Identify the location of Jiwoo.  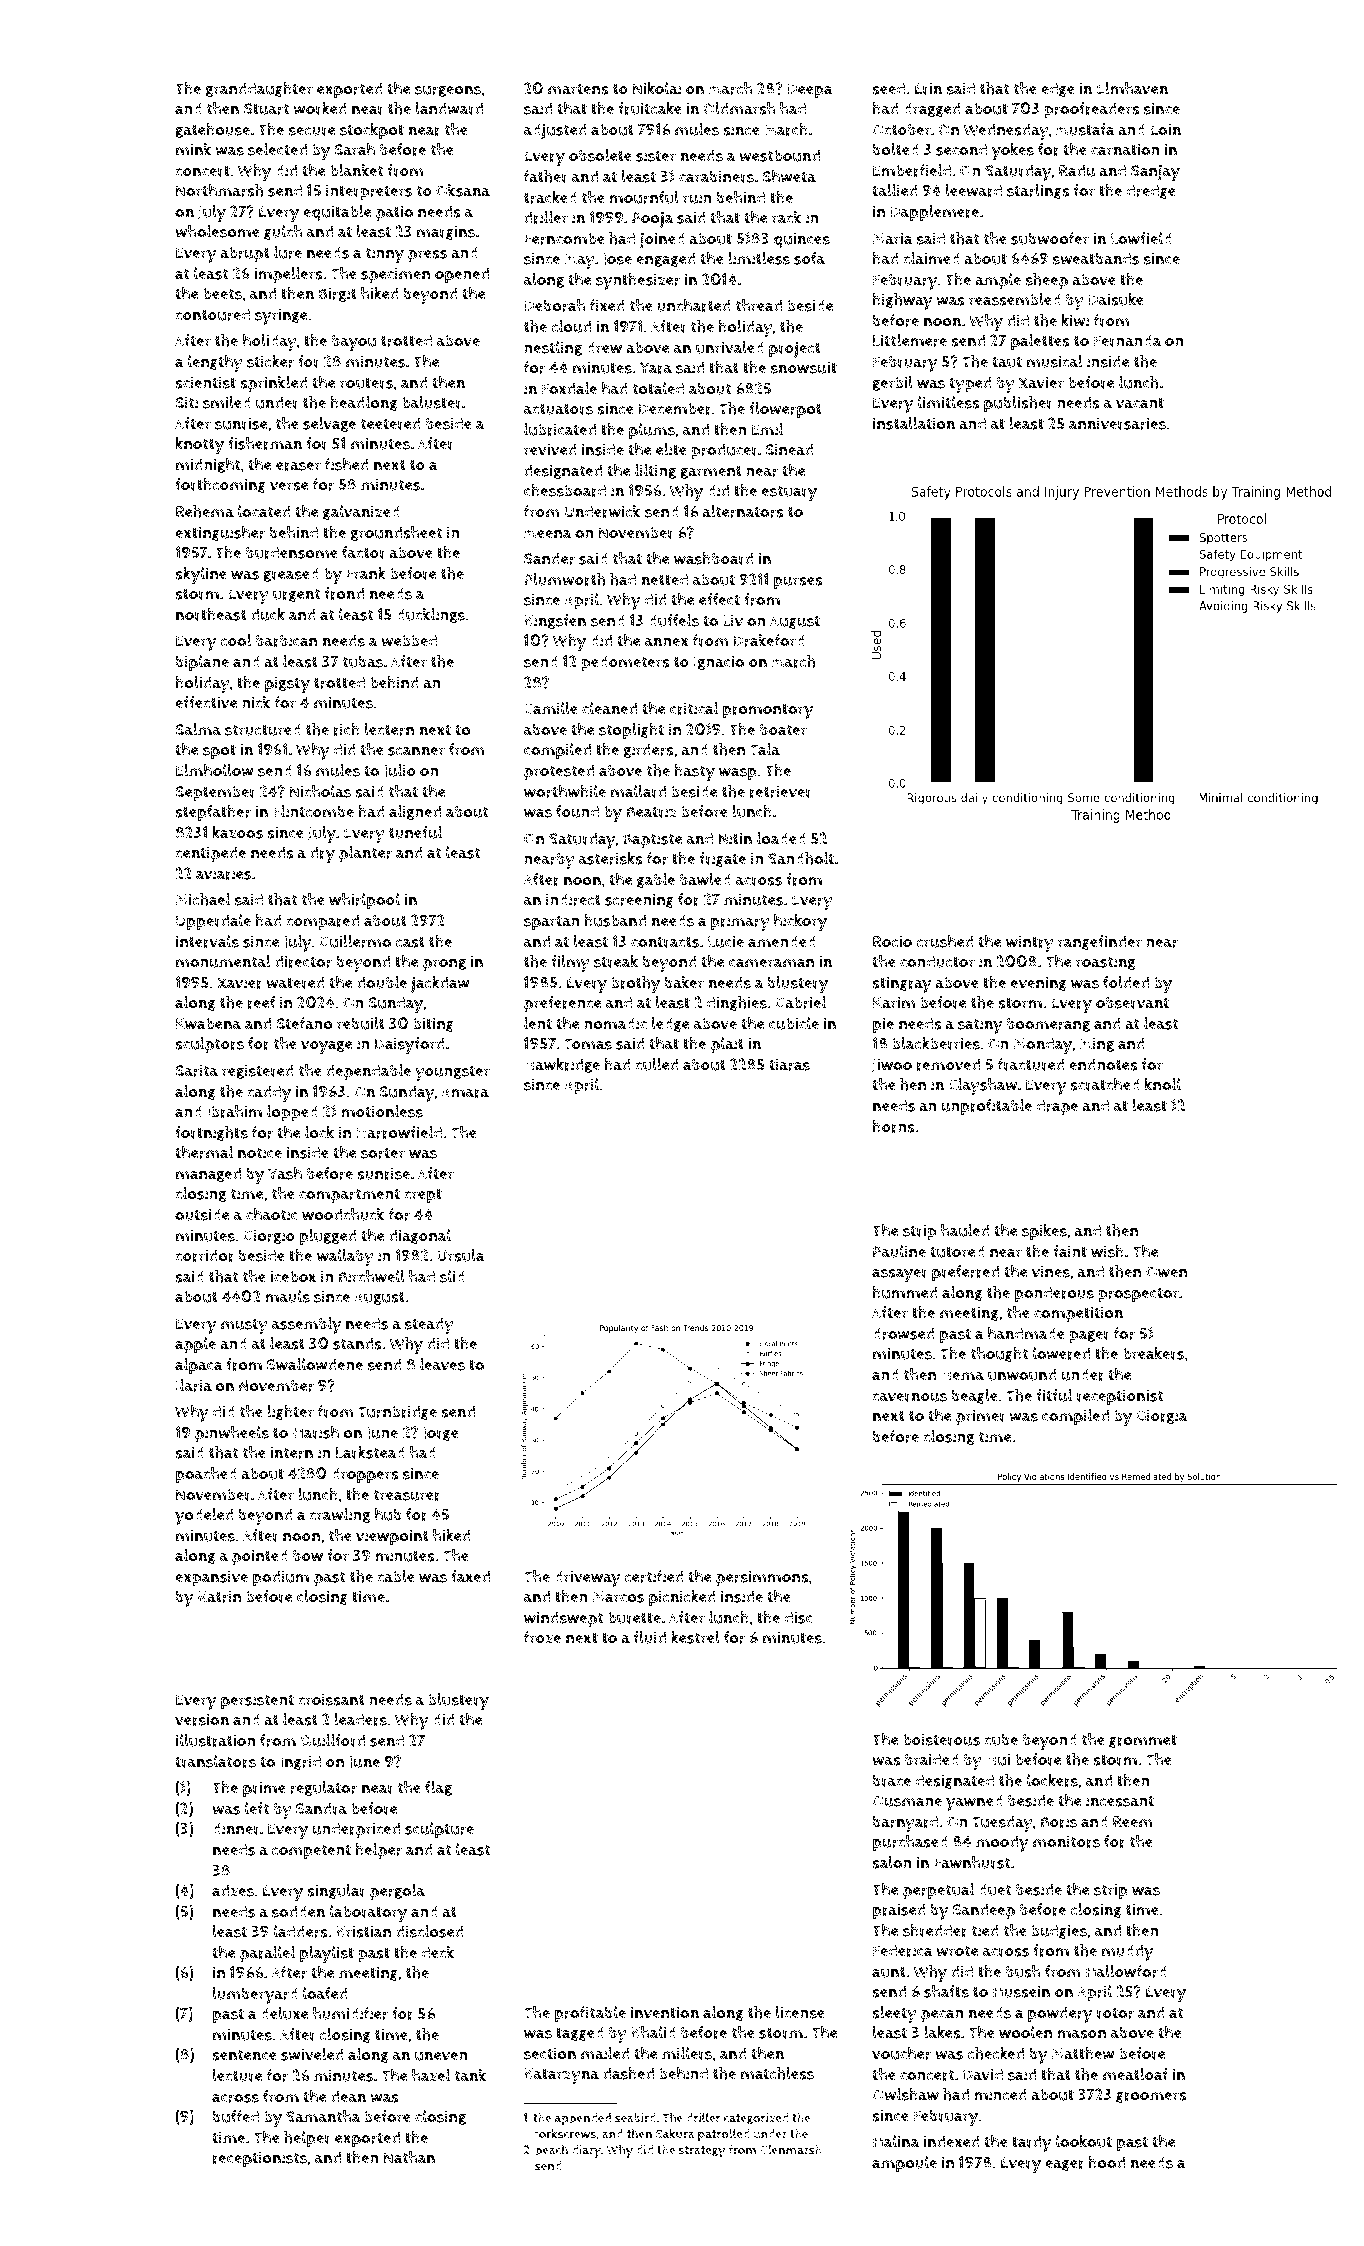
(892, 1065).
